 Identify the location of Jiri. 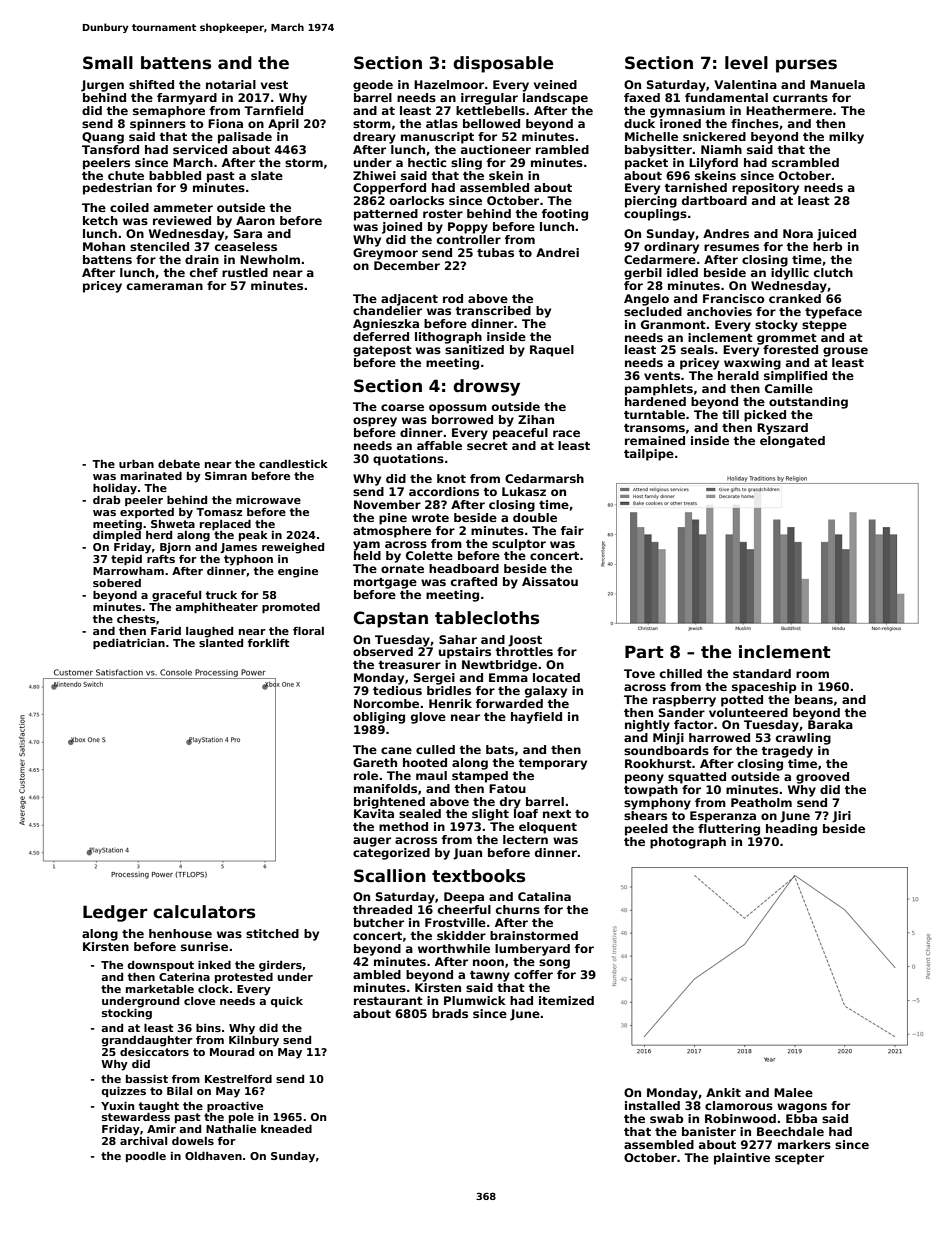
(841, 817).
